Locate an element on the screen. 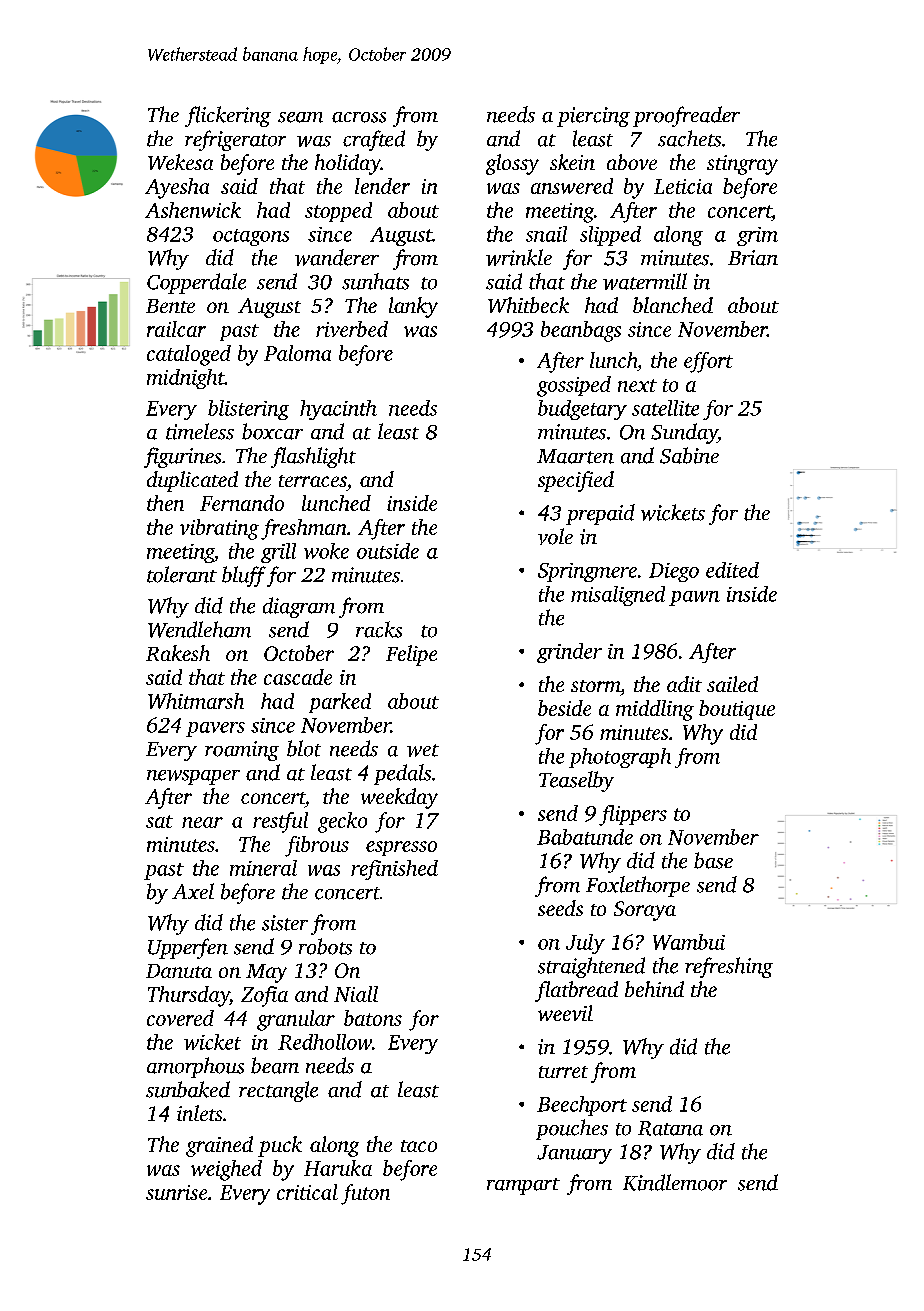 The width and height of the screenshot is (924, 1311). parked is located at coordinates (340, 703).
